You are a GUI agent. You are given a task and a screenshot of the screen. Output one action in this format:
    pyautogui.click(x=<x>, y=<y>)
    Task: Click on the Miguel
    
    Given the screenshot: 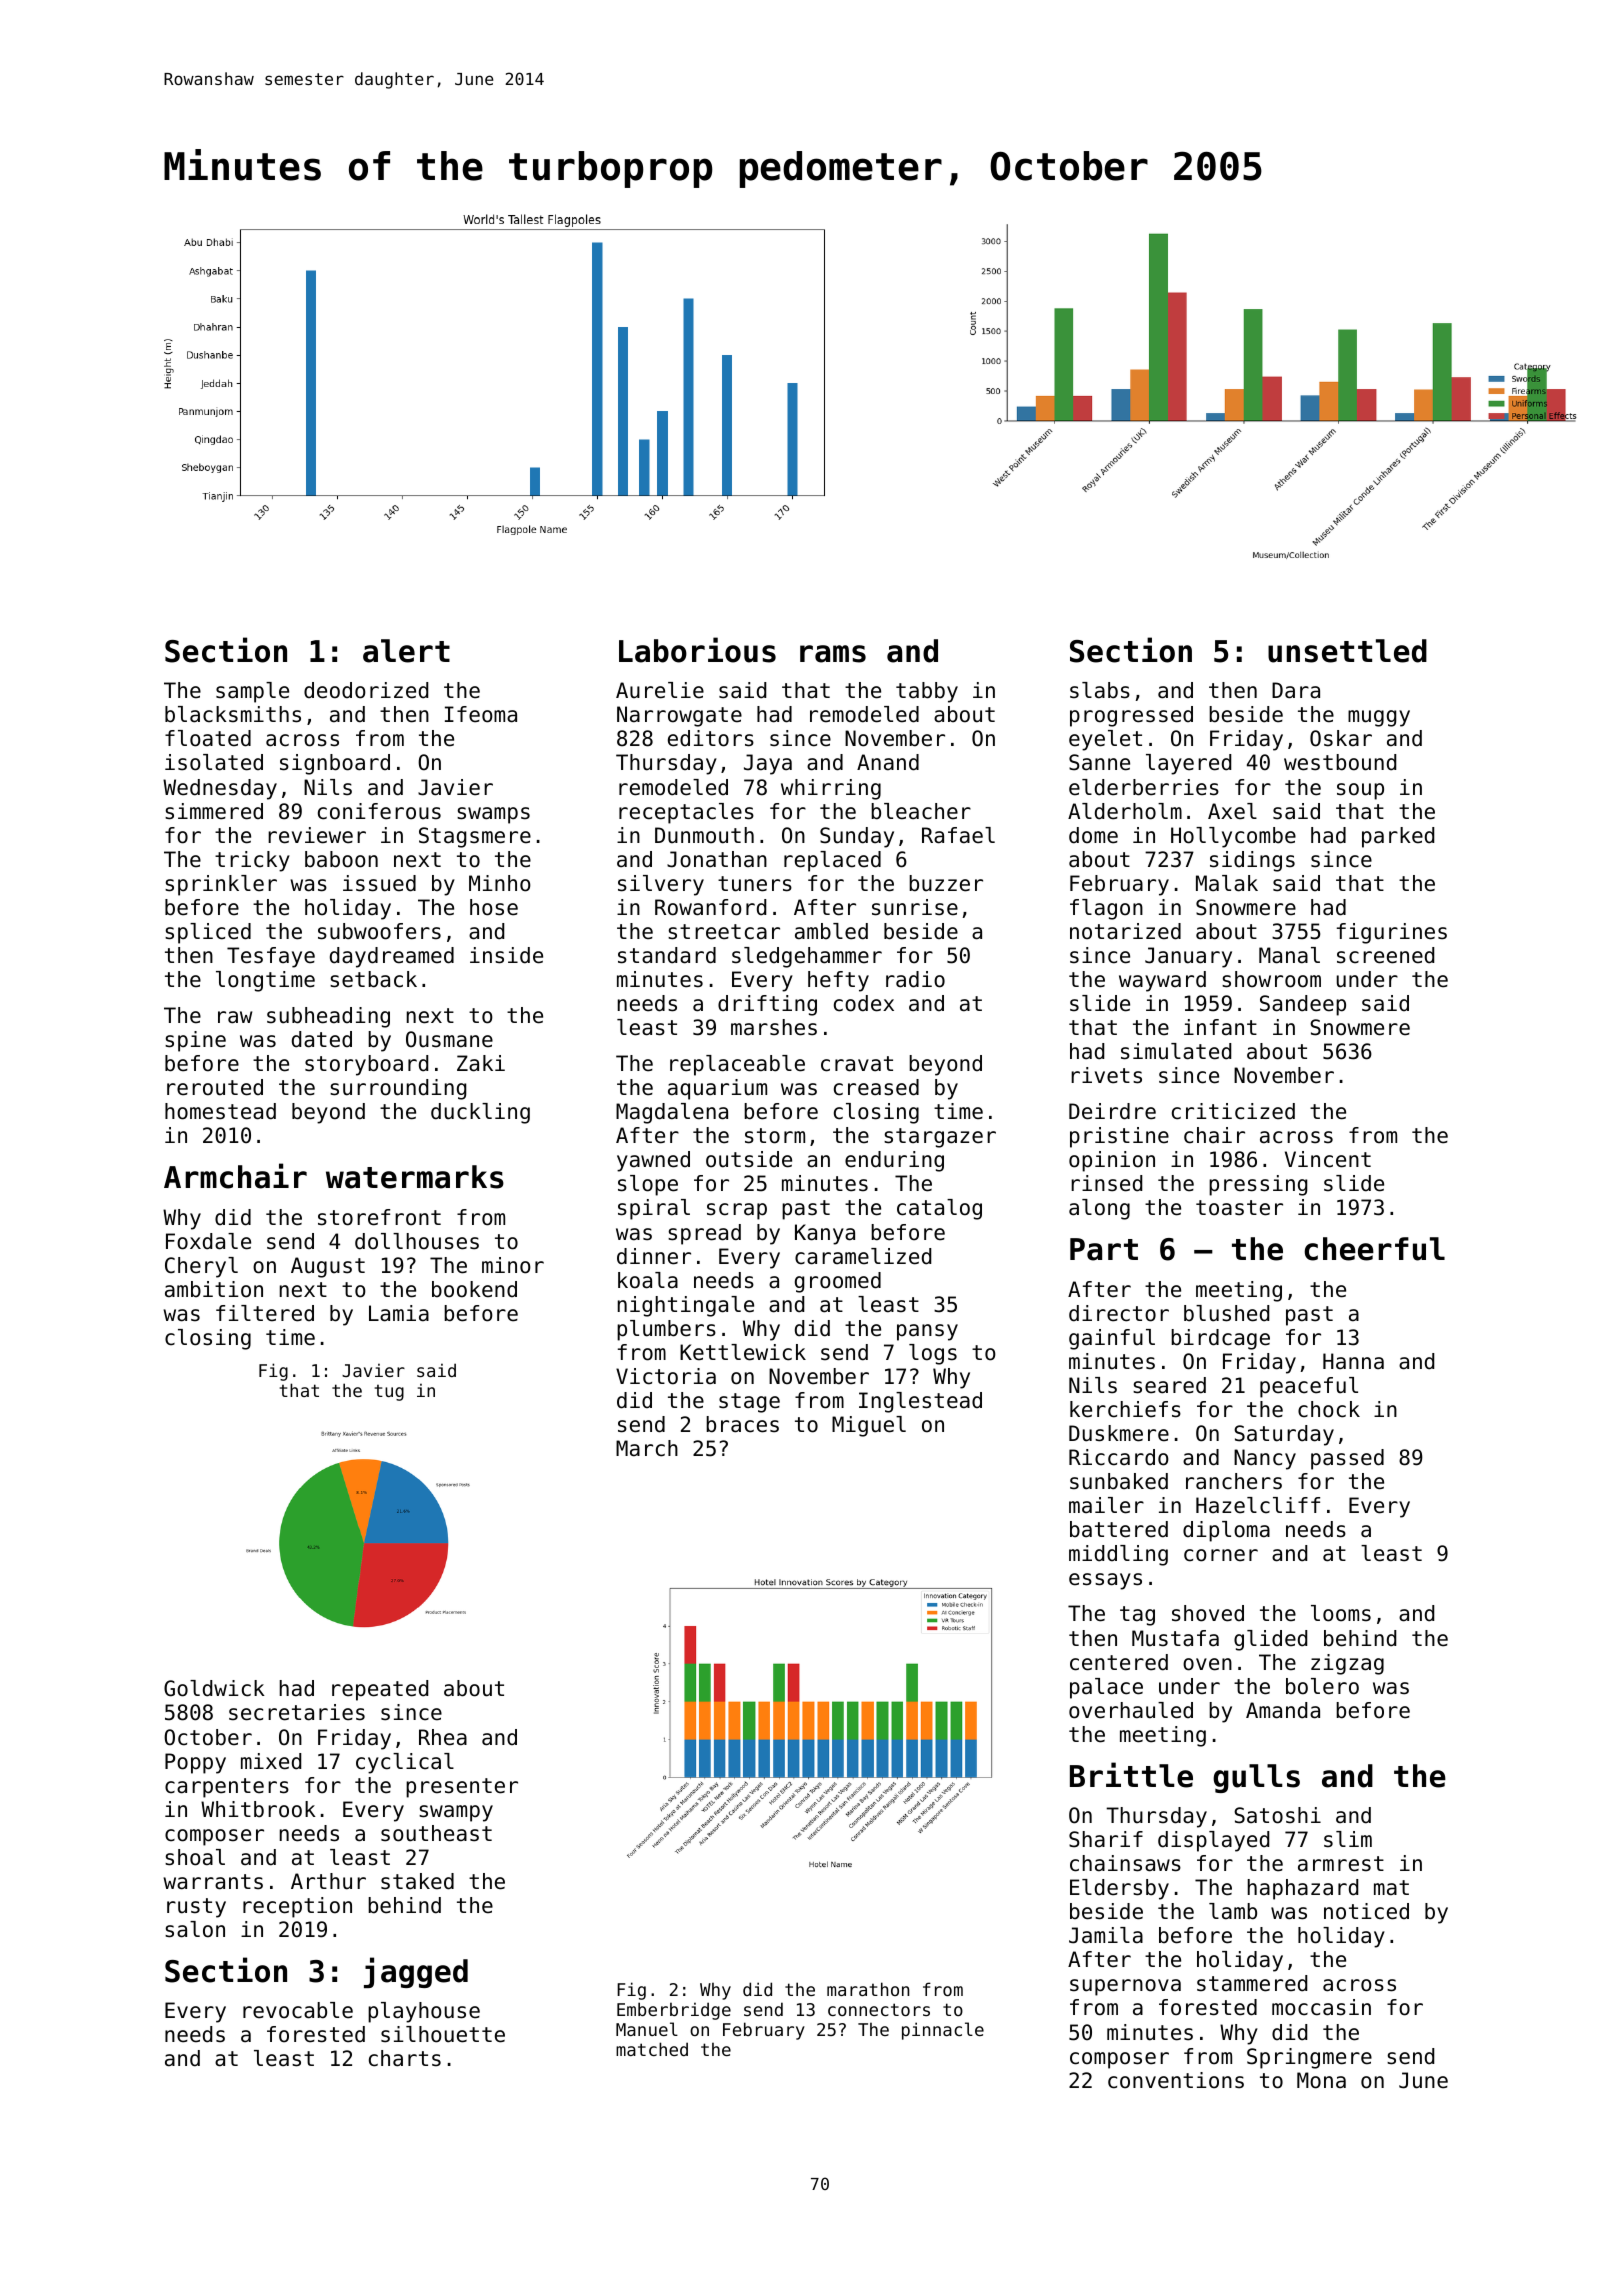 What is the action you would take?
    pyautogui.click(x=869, y=1426)
